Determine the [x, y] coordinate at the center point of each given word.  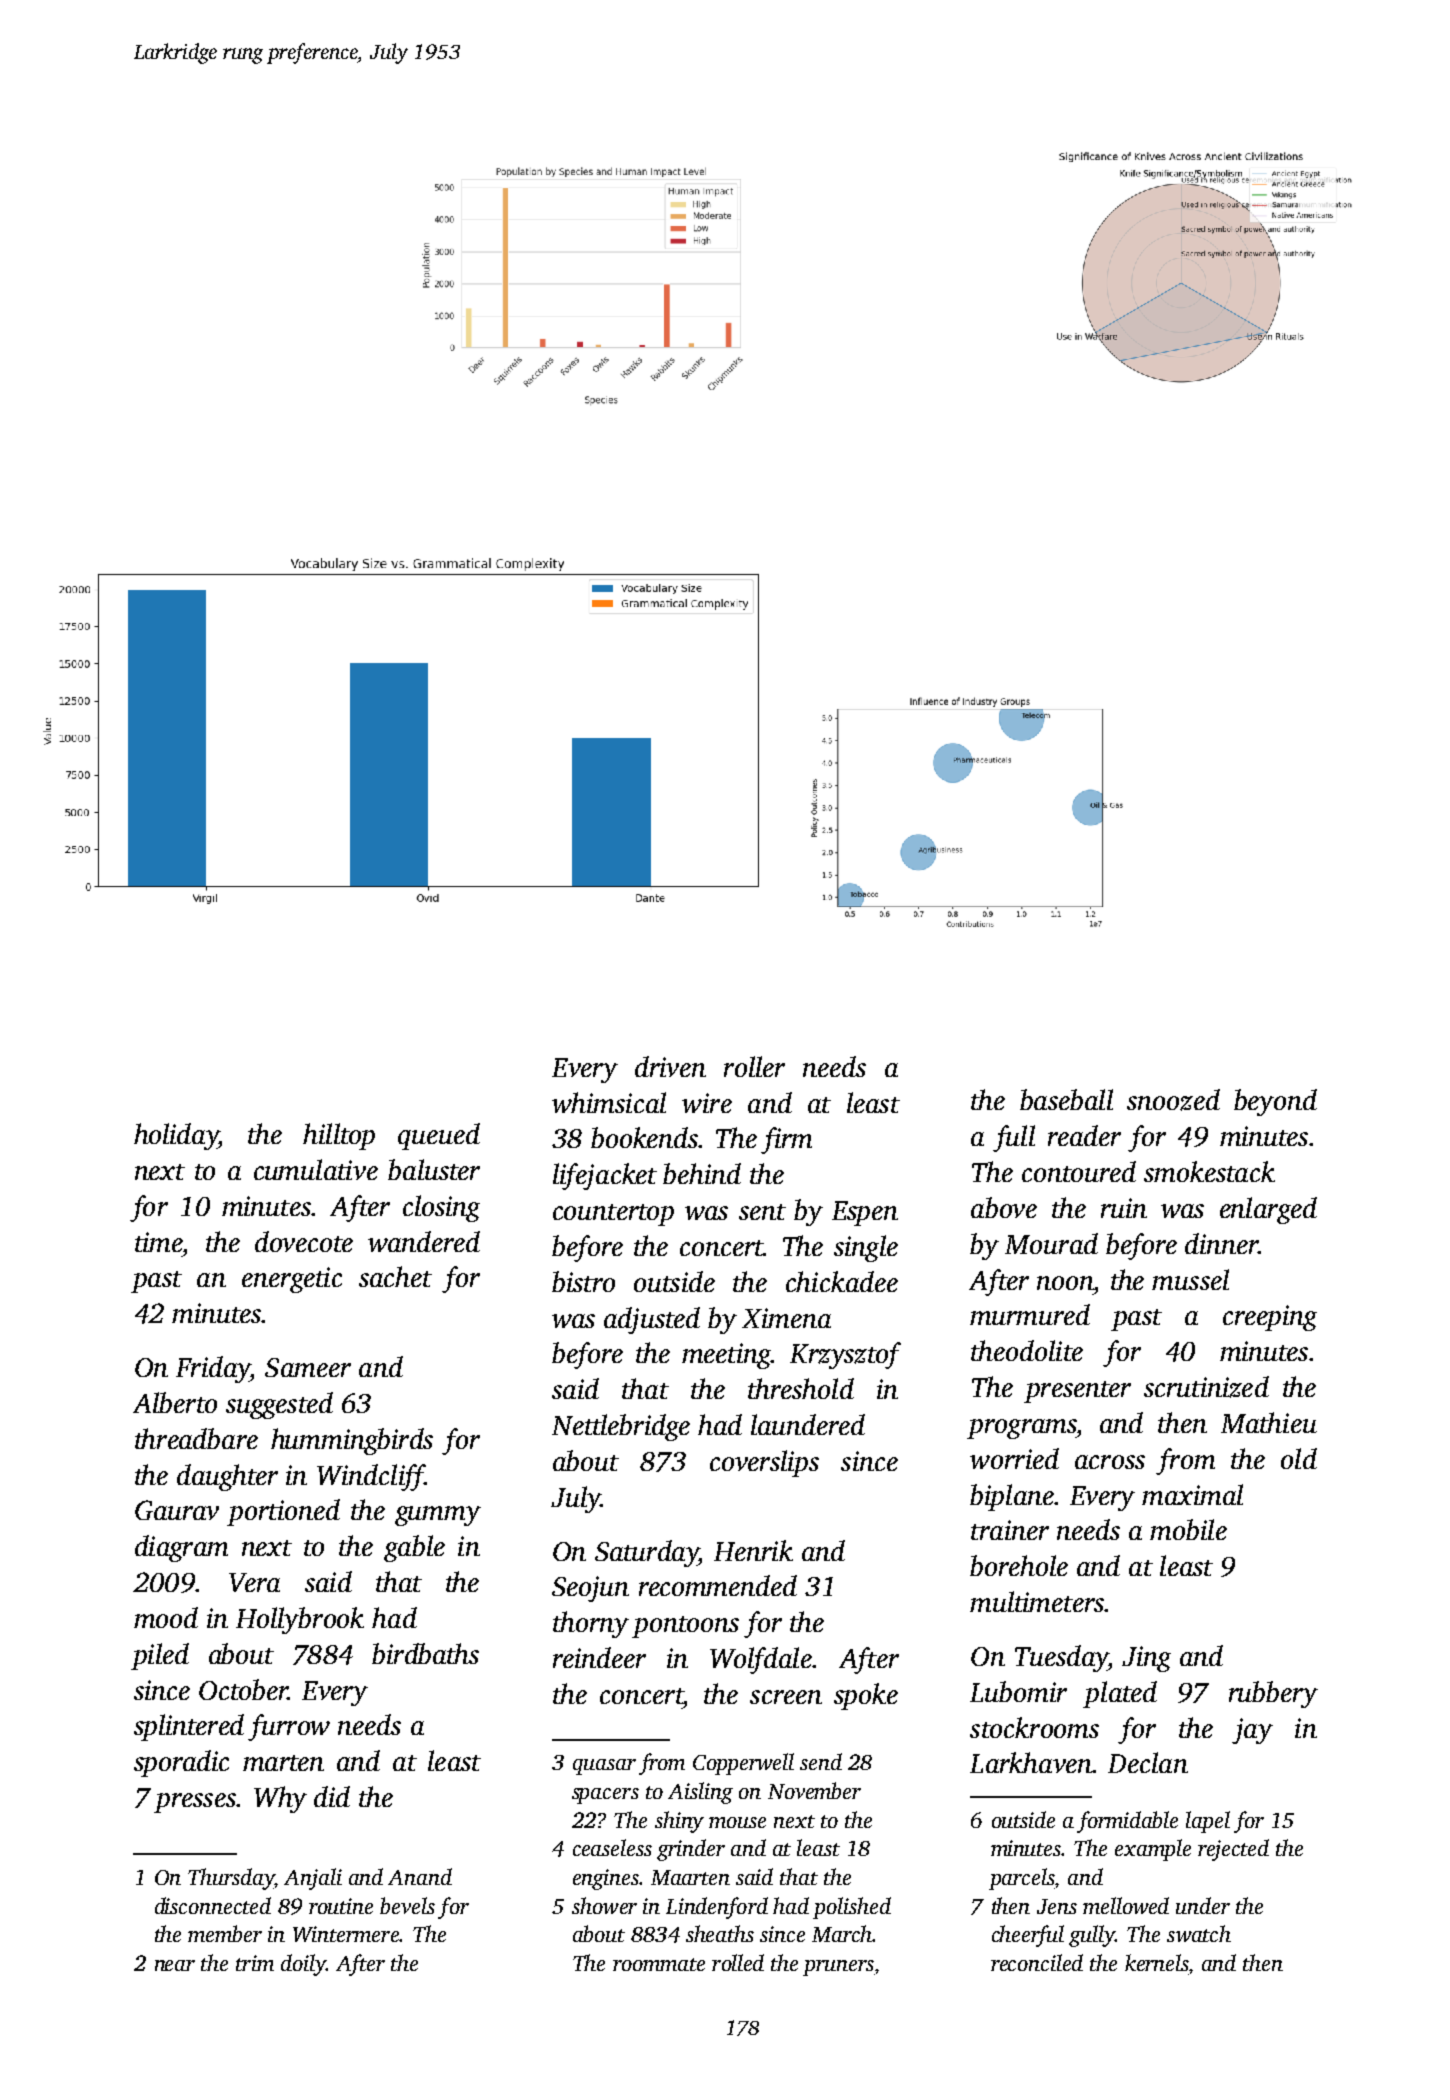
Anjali [313, 1879]
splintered [189, 1727]
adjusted [652, 1320]
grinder [691, 1850]
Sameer [308, 1367]
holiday [176, 1136]
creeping [1270, 1318]
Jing [1146, 1659]
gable [414, 1548]
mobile [1188, 1529]
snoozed [1173, 1100]
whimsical [609, 1102]
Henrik [753, 1550]
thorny [591, 1624]
